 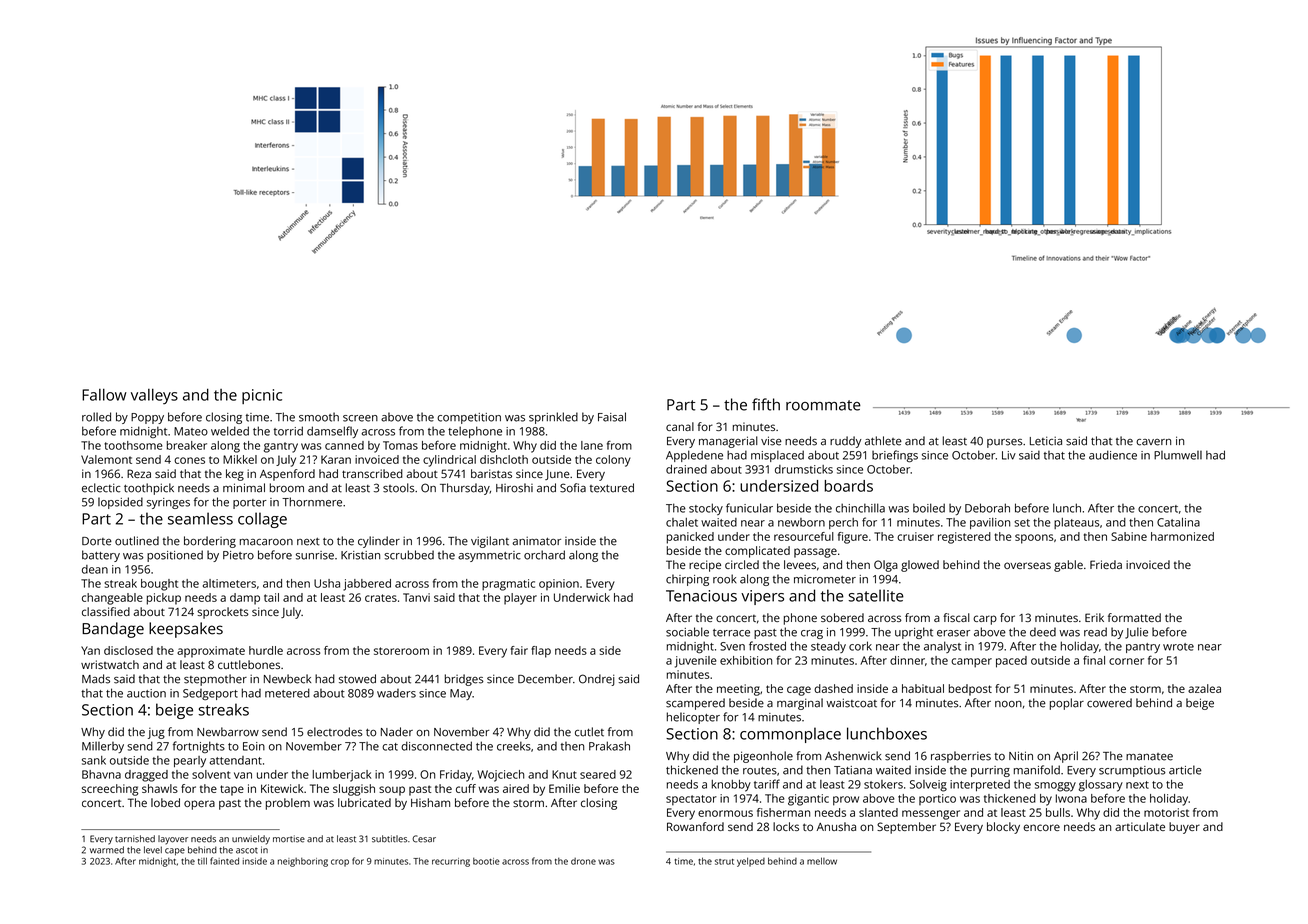 I want to click on fifth, so click(x=766, y=404).
